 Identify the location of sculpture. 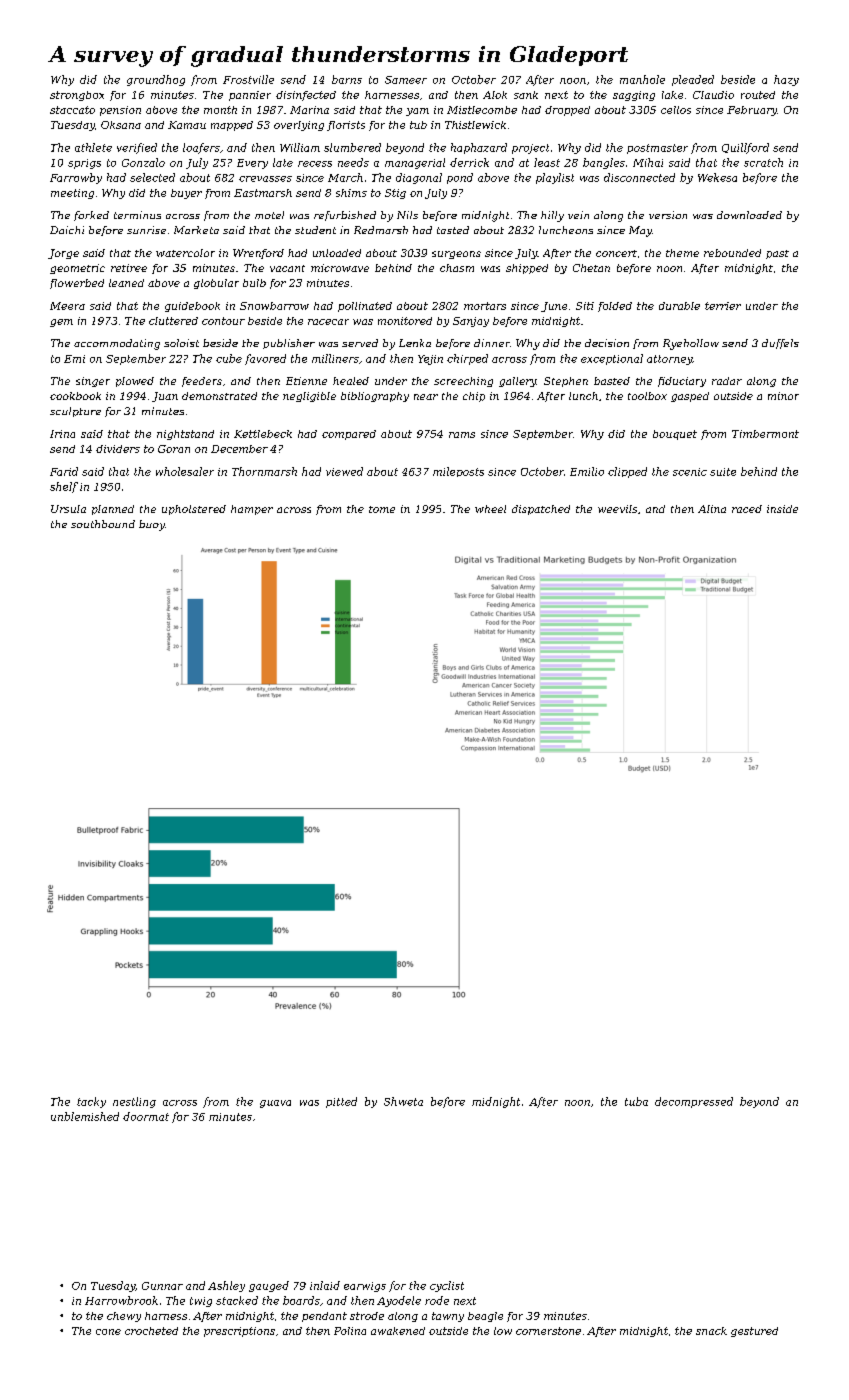
(75, 412).
